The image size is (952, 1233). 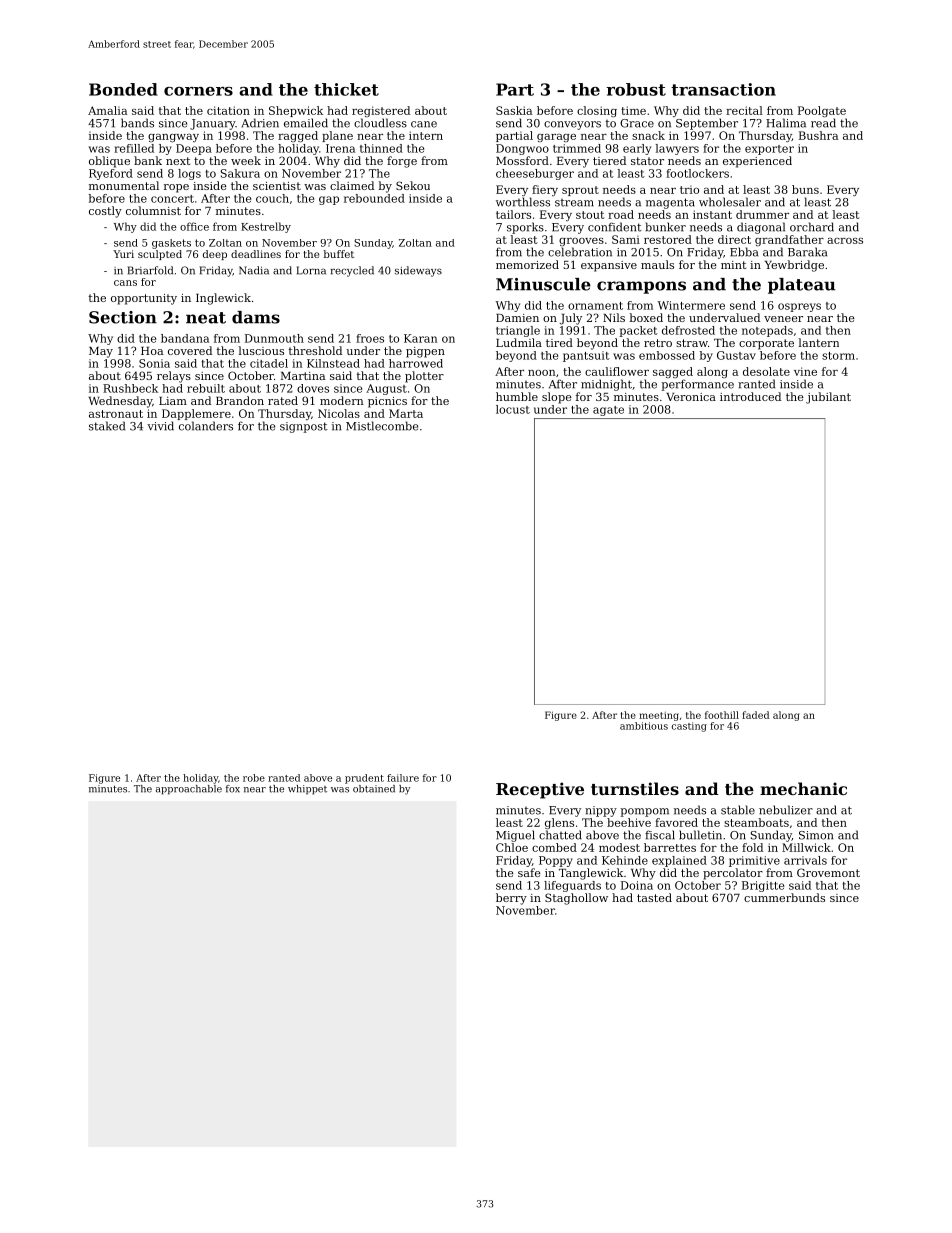 What do you see at coordinates (107, 426) in the screenshot?
I see `staked` at bounding box center [107, 426].
